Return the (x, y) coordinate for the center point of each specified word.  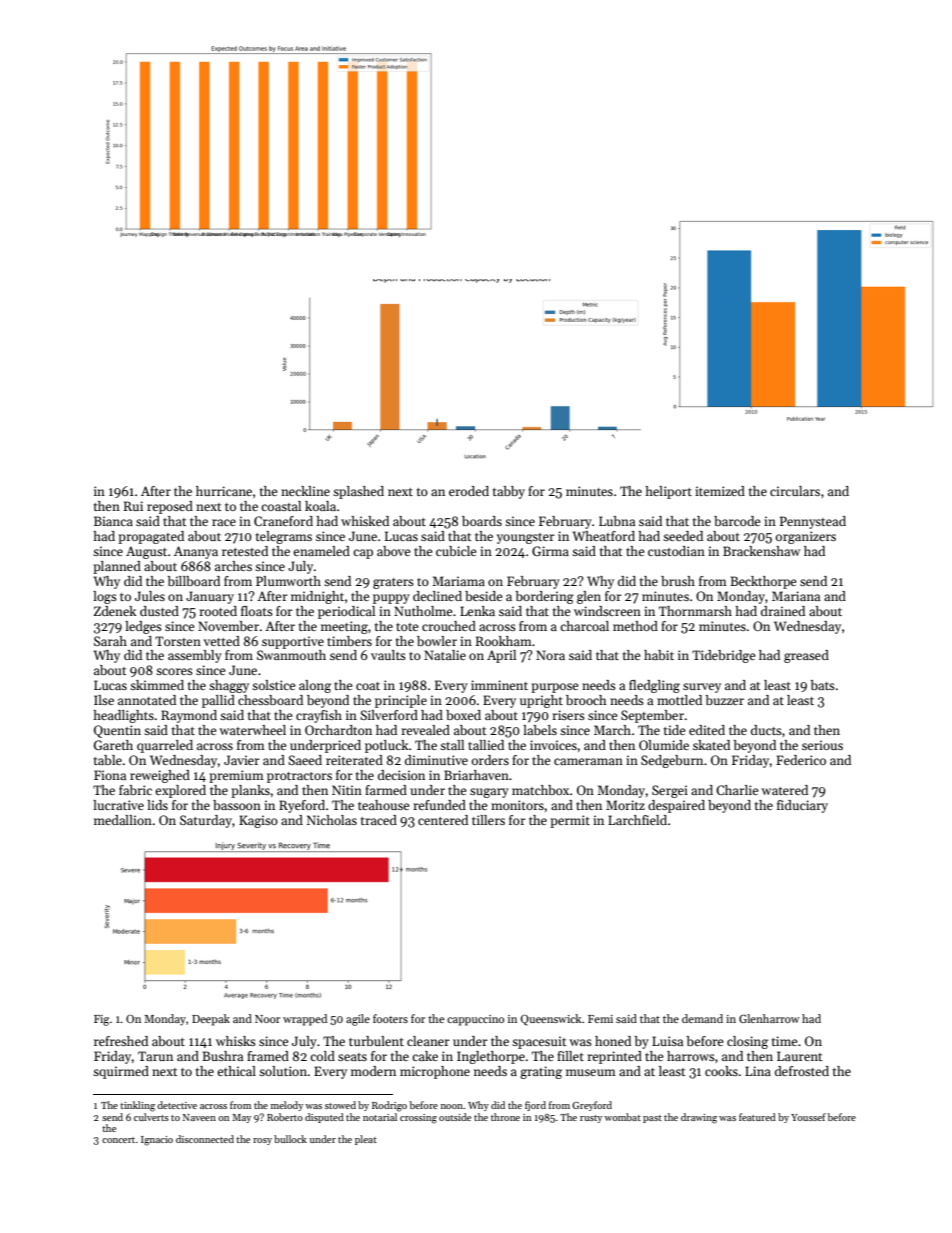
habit (659, 655)
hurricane (224, 491)
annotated (147, 700)
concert (118, 1140)
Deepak (211, 1020)
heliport (668, 492)
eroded (469, 491)
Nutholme (423, 611)
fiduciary (802, 806)
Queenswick (551, 1020)
